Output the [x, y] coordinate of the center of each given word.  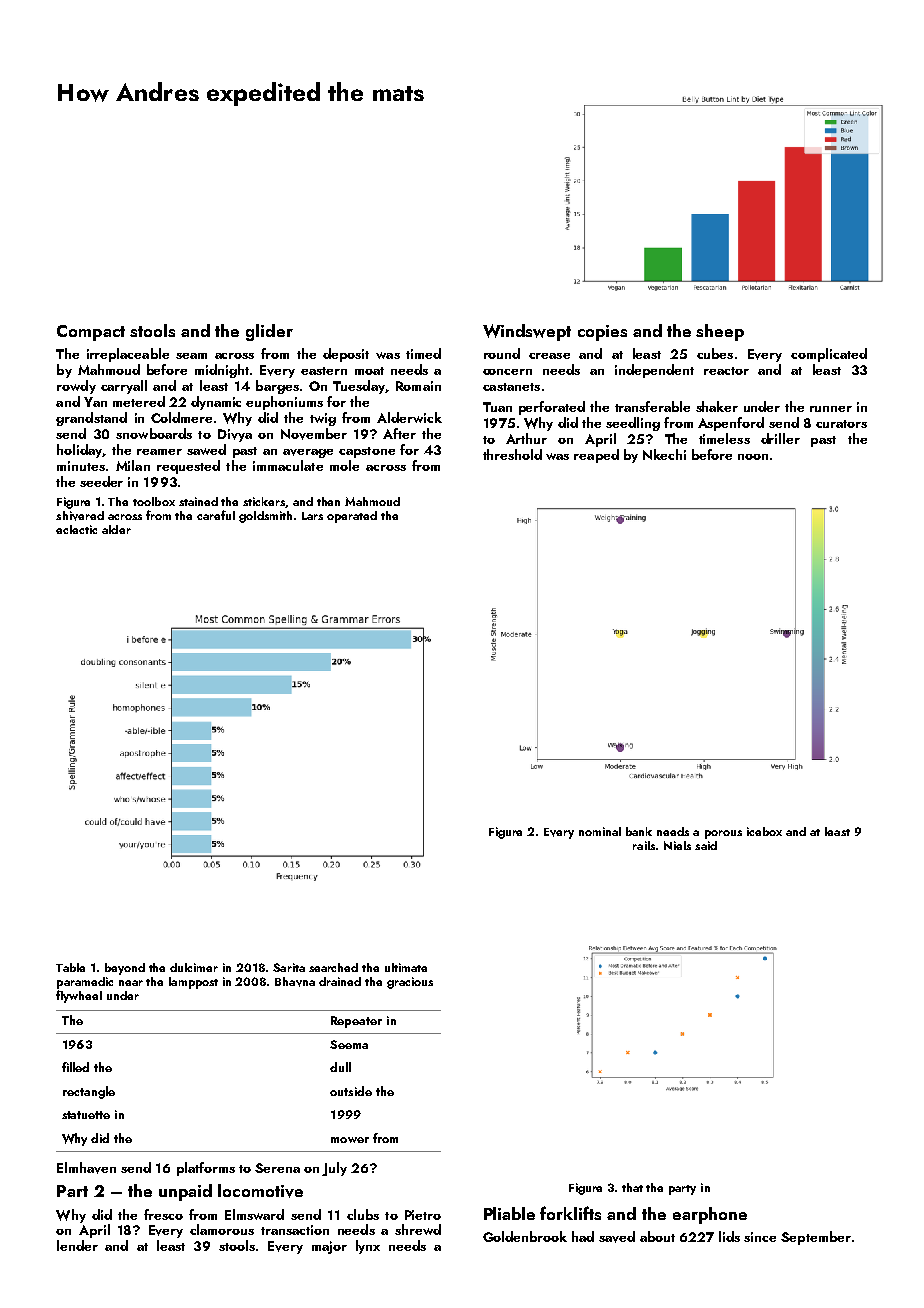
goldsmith [265, 517]
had [583, 1236]
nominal [600, 831]
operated [352, 517]
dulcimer [194, 967]
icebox [764, 831]
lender [77, 1245]
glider [269, 332]
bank [639, 831]
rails [644, 845]
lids [729, 1236]
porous [723, 834]
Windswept [527, 332]
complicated [829, 355]
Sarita [289, 967]
